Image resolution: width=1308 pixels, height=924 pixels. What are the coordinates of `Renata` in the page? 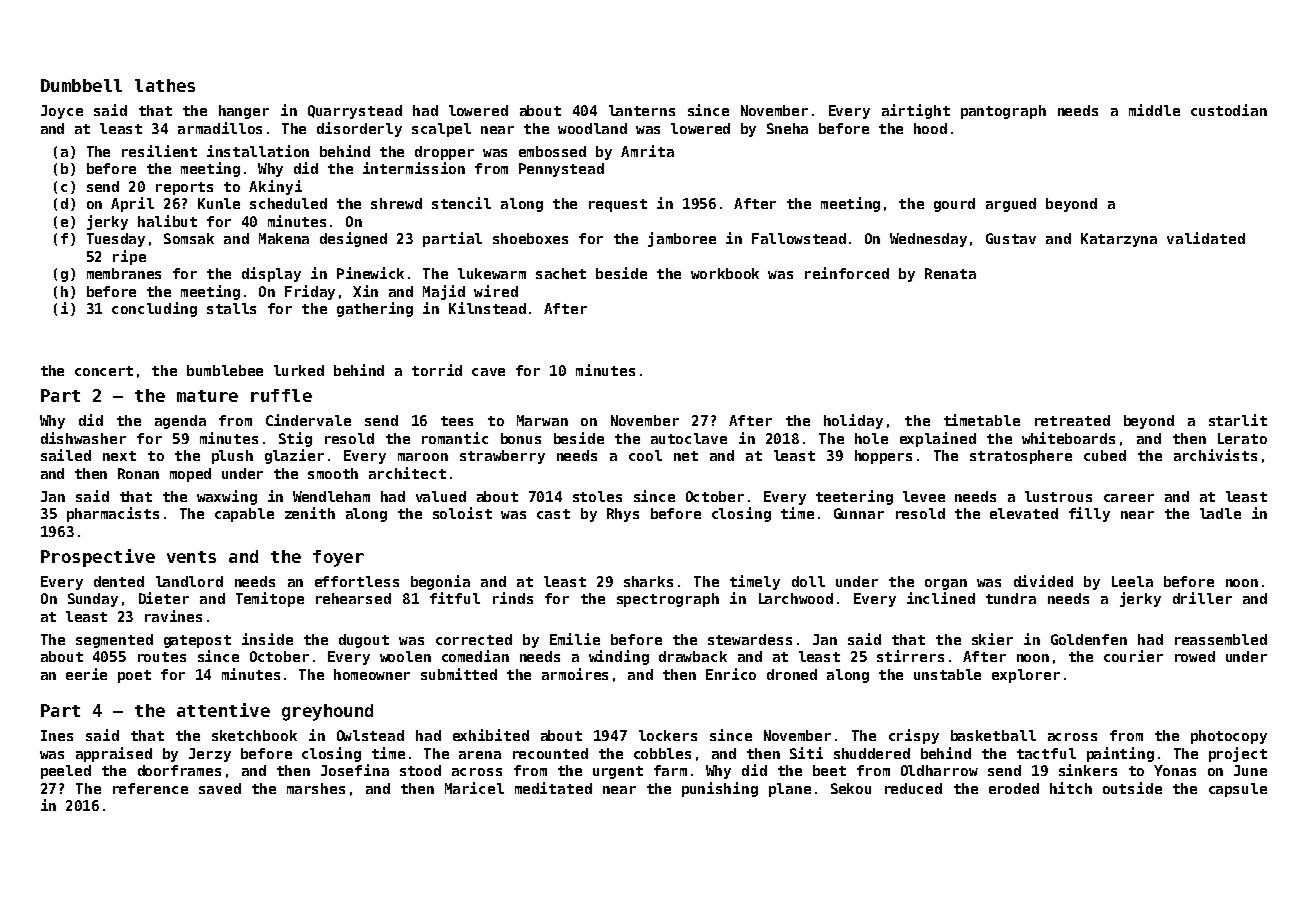 It's located at (950, 273).
